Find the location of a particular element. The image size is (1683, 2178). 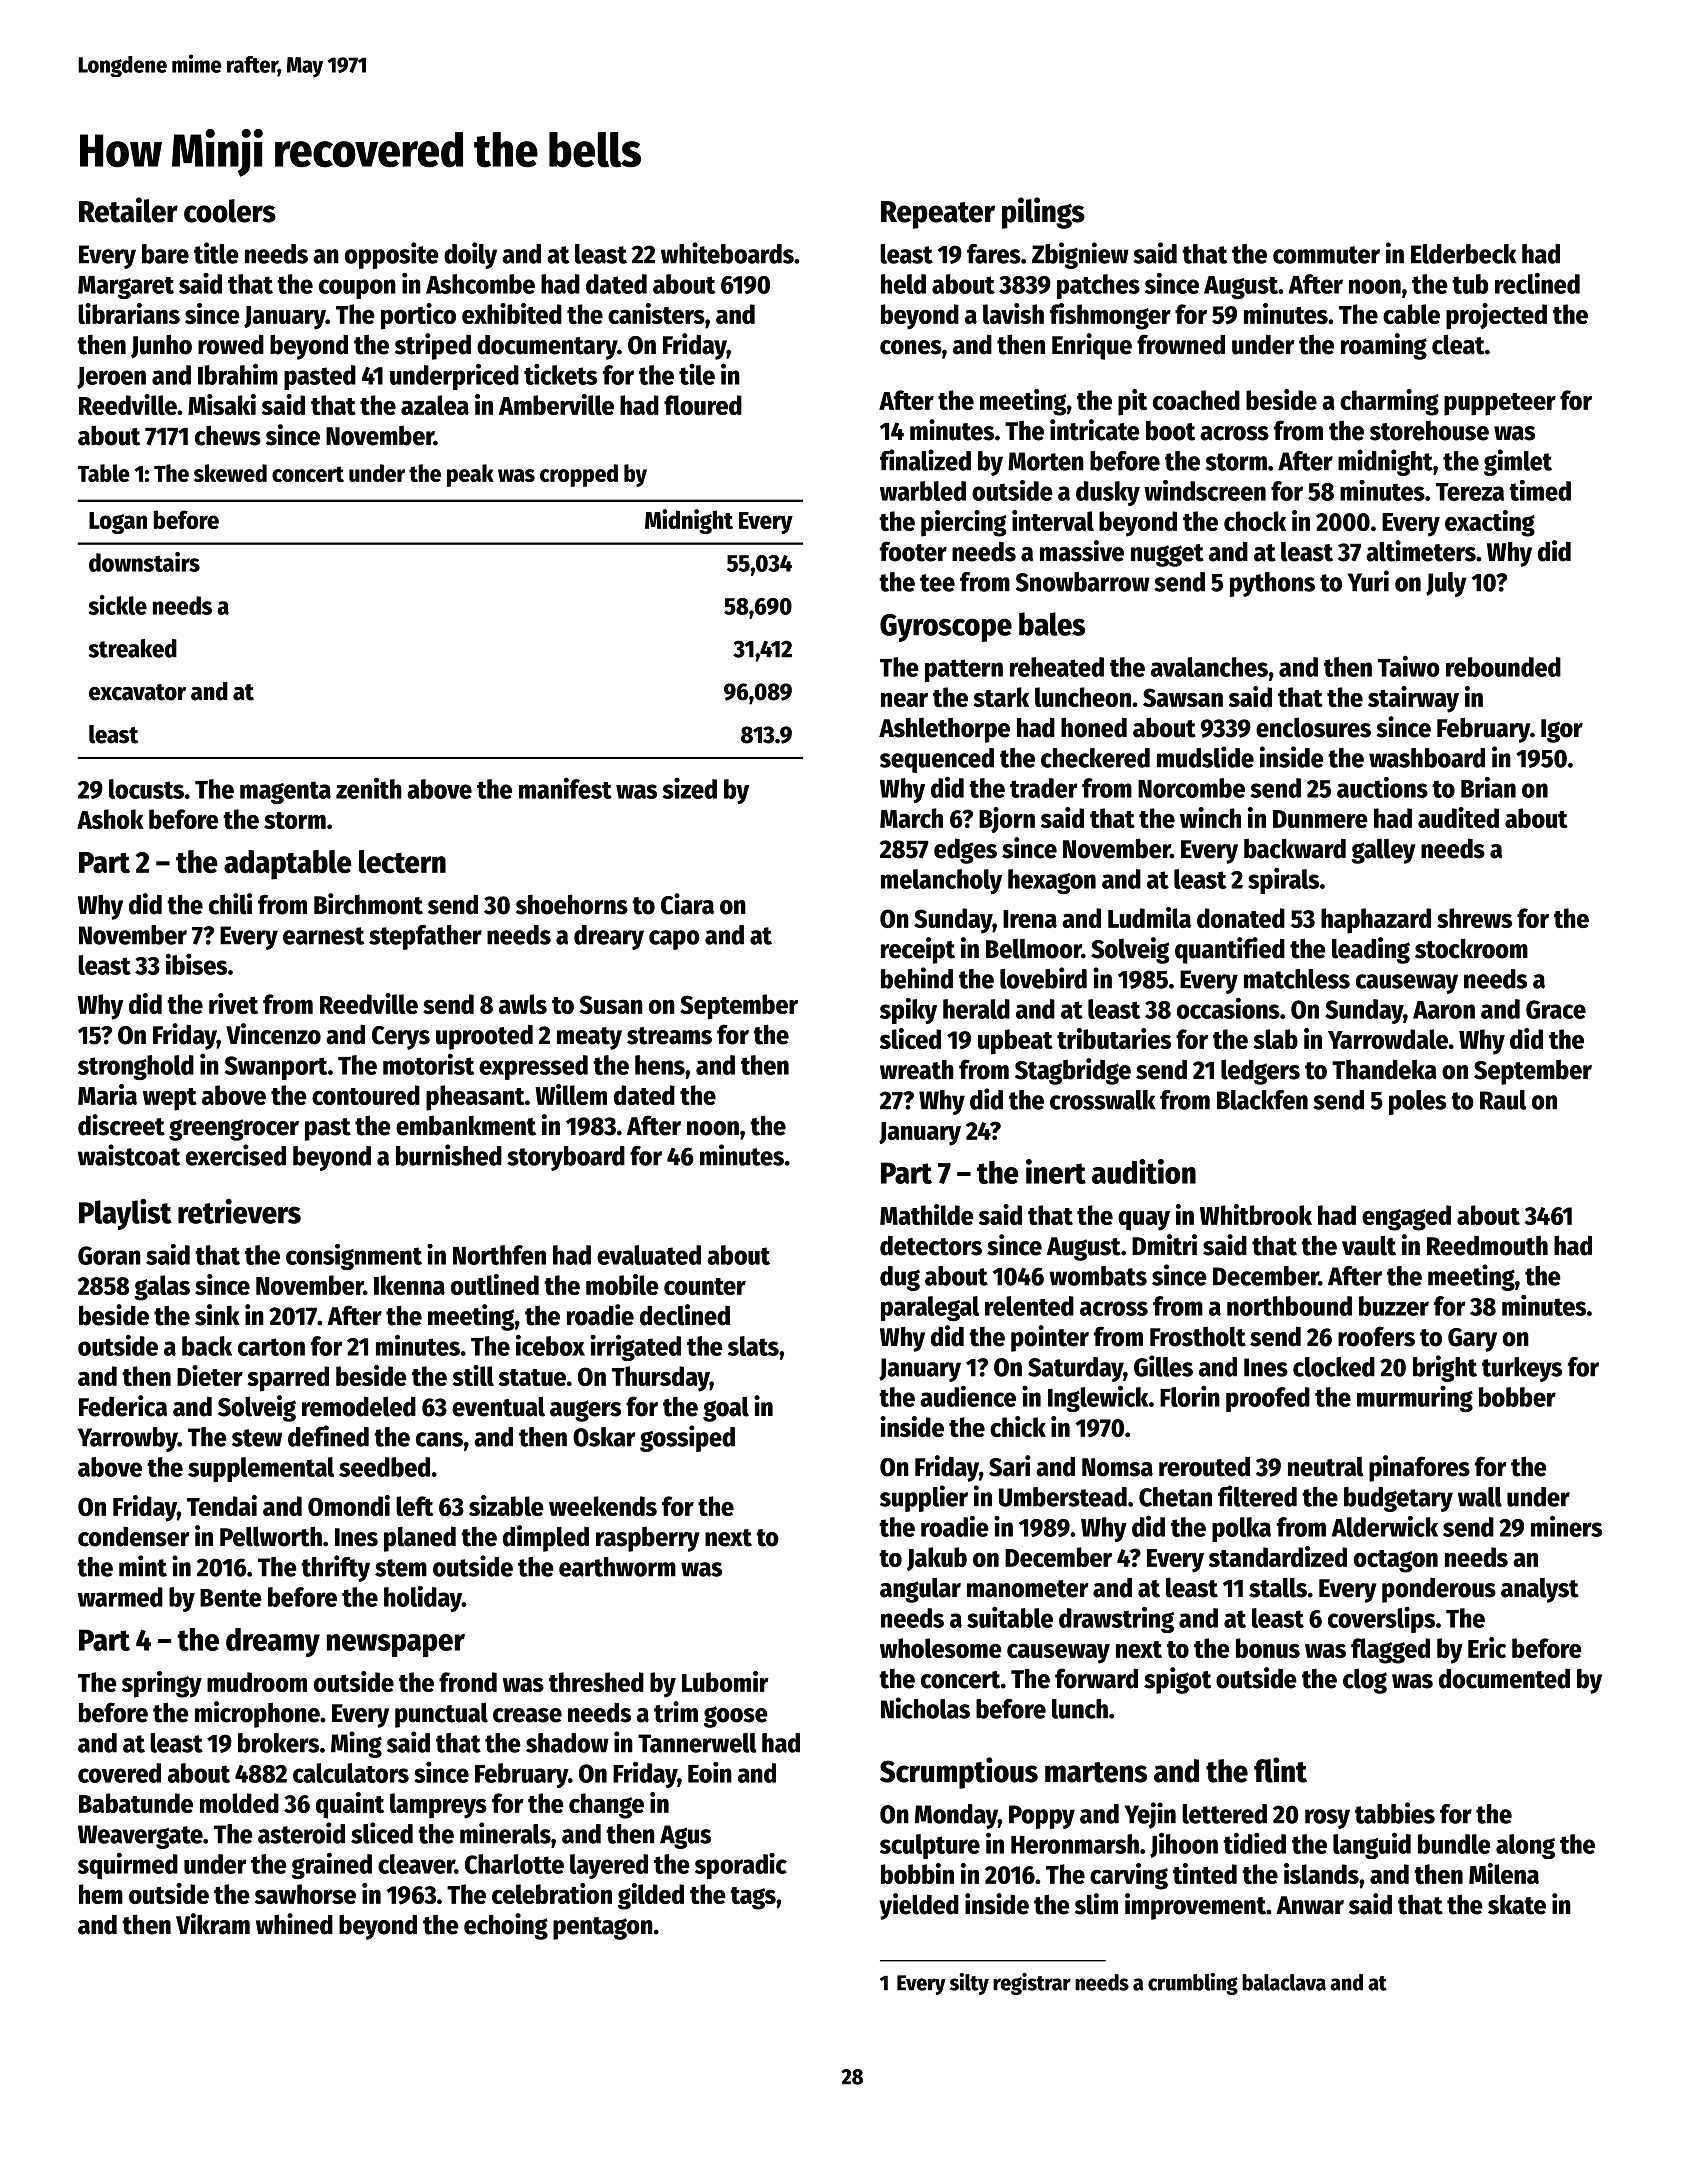

puppeteer is located at coordinates (1500, 404).
